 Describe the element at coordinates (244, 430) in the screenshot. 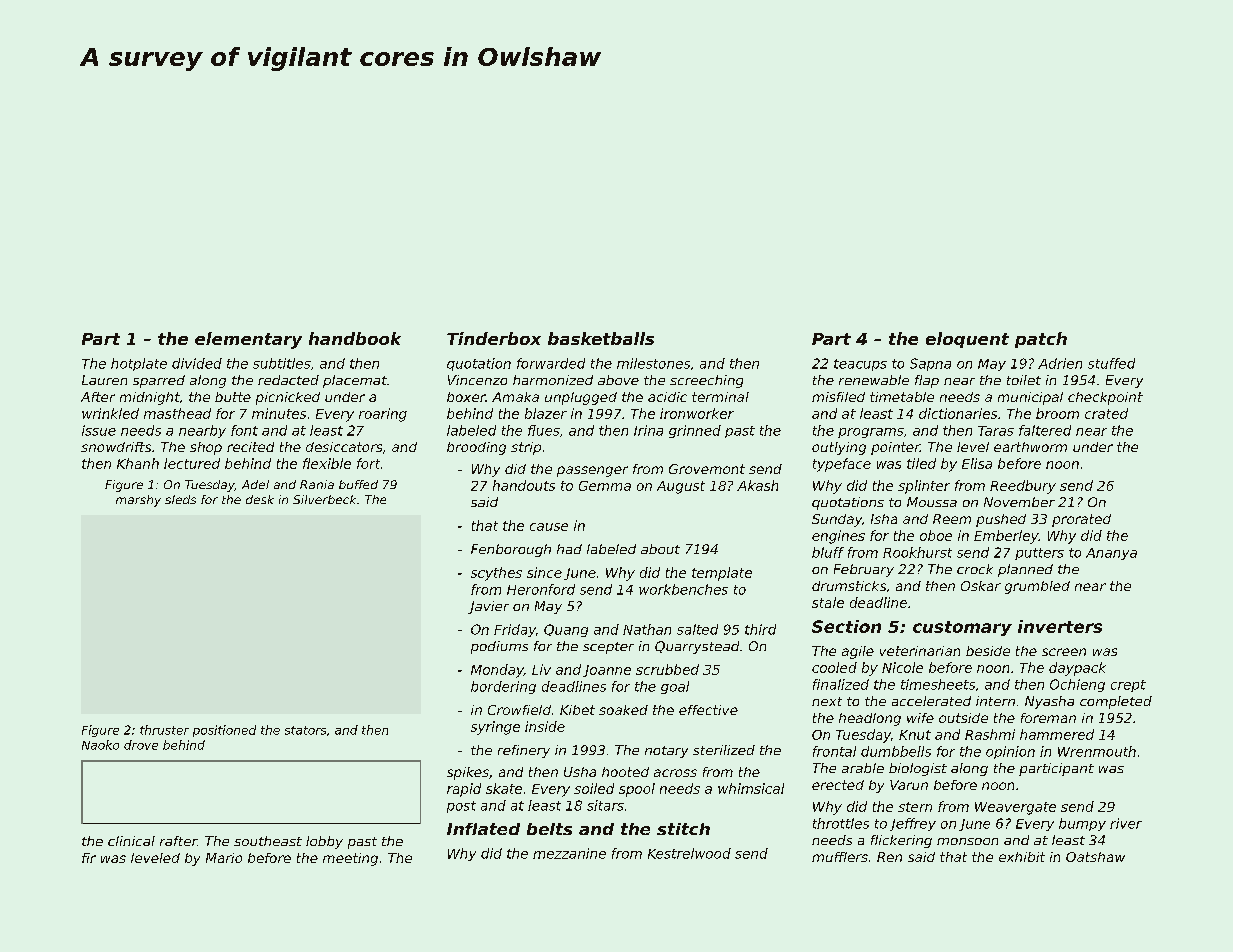

I see `font` at that location.
